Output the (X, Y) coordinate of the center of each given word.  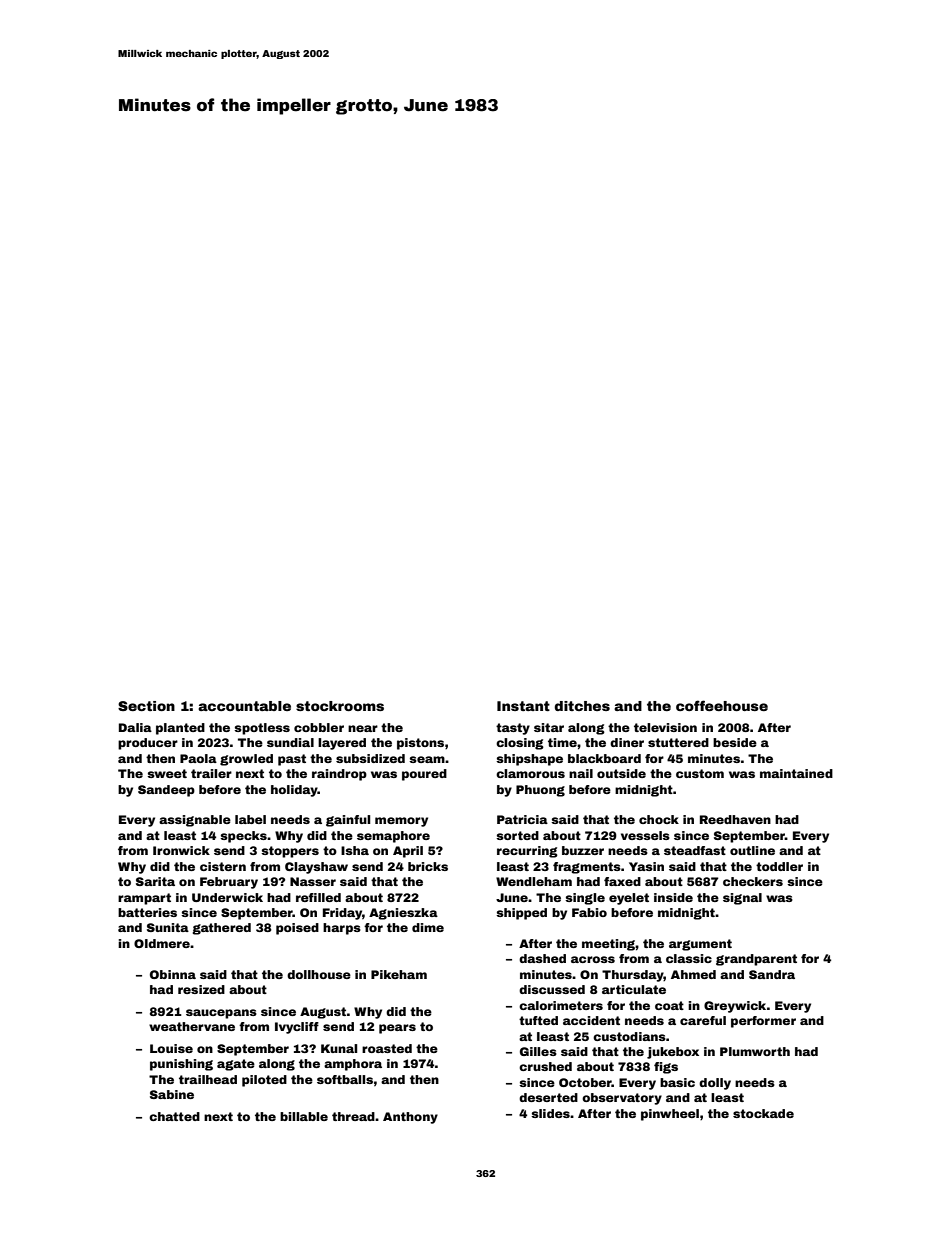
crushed (545, 1066)
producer (148, 744)
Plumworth (755, 1051)
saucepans (221, 1014)
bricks (428, 866)
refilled (318, 897)
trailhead (208, 1079)
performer (763, 1022)
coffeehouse (722, 705)
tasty (513, 729)
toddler (779, 866)
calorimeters (561, 1005)
